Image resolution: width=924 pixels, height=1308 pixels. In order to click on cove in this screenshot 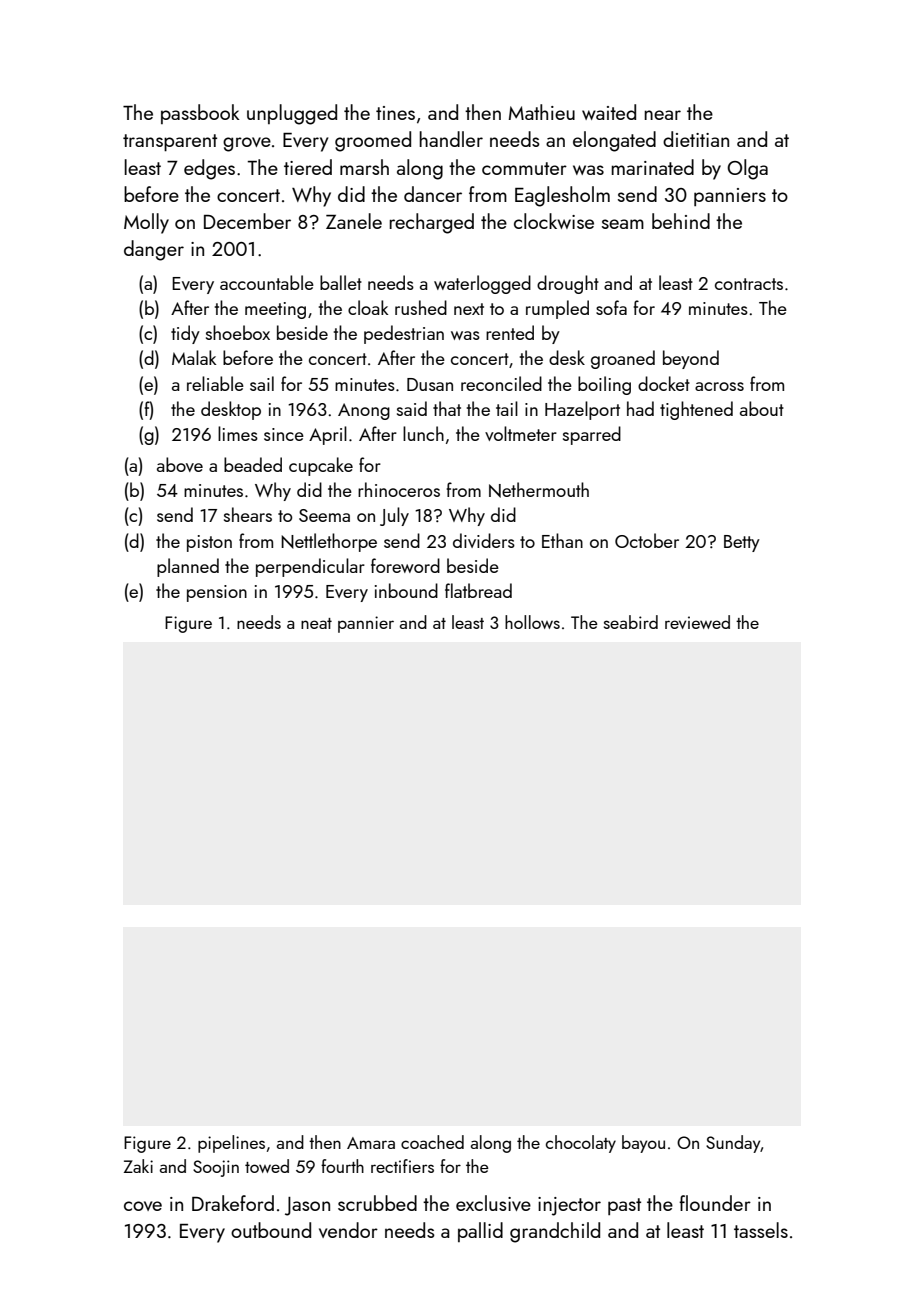, I will do `click(143, 1206)`.
